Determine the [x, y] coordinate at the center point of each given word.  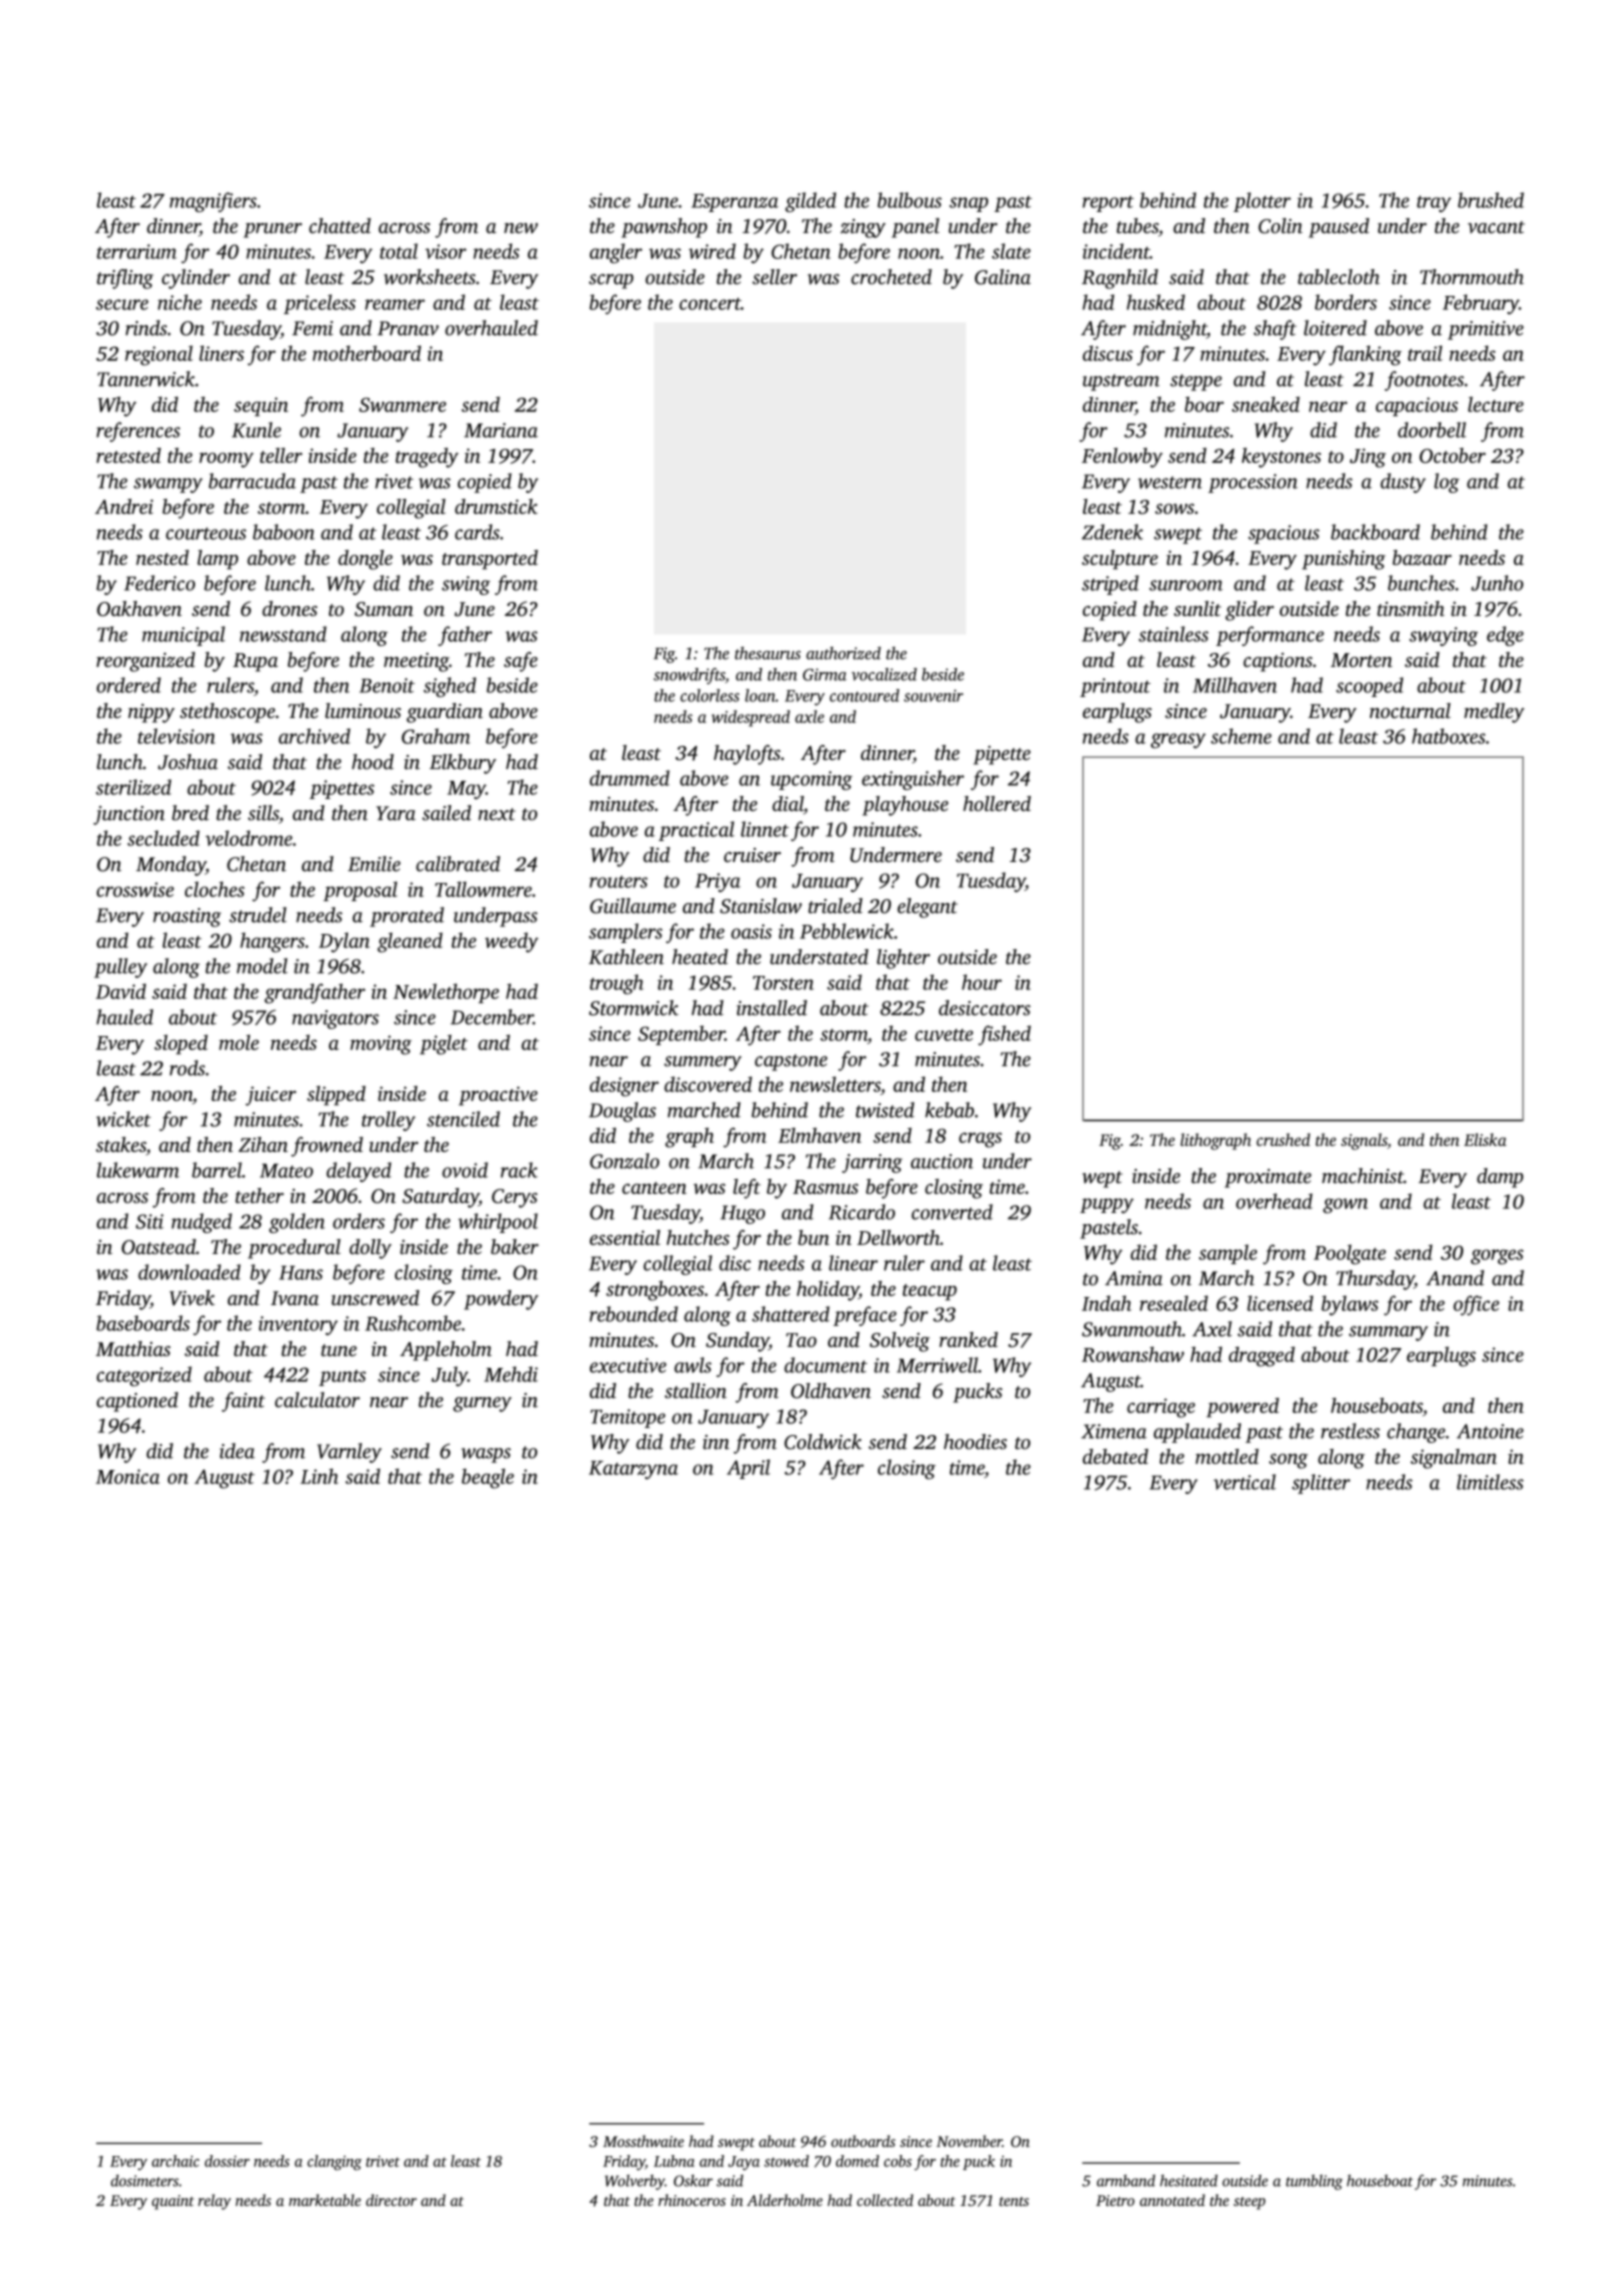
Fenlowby [1122, 458]
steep [1249, 2203]
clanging [334, 2162]
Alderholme [785, 2200]
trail [1425, 353]
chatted [340, 226]
